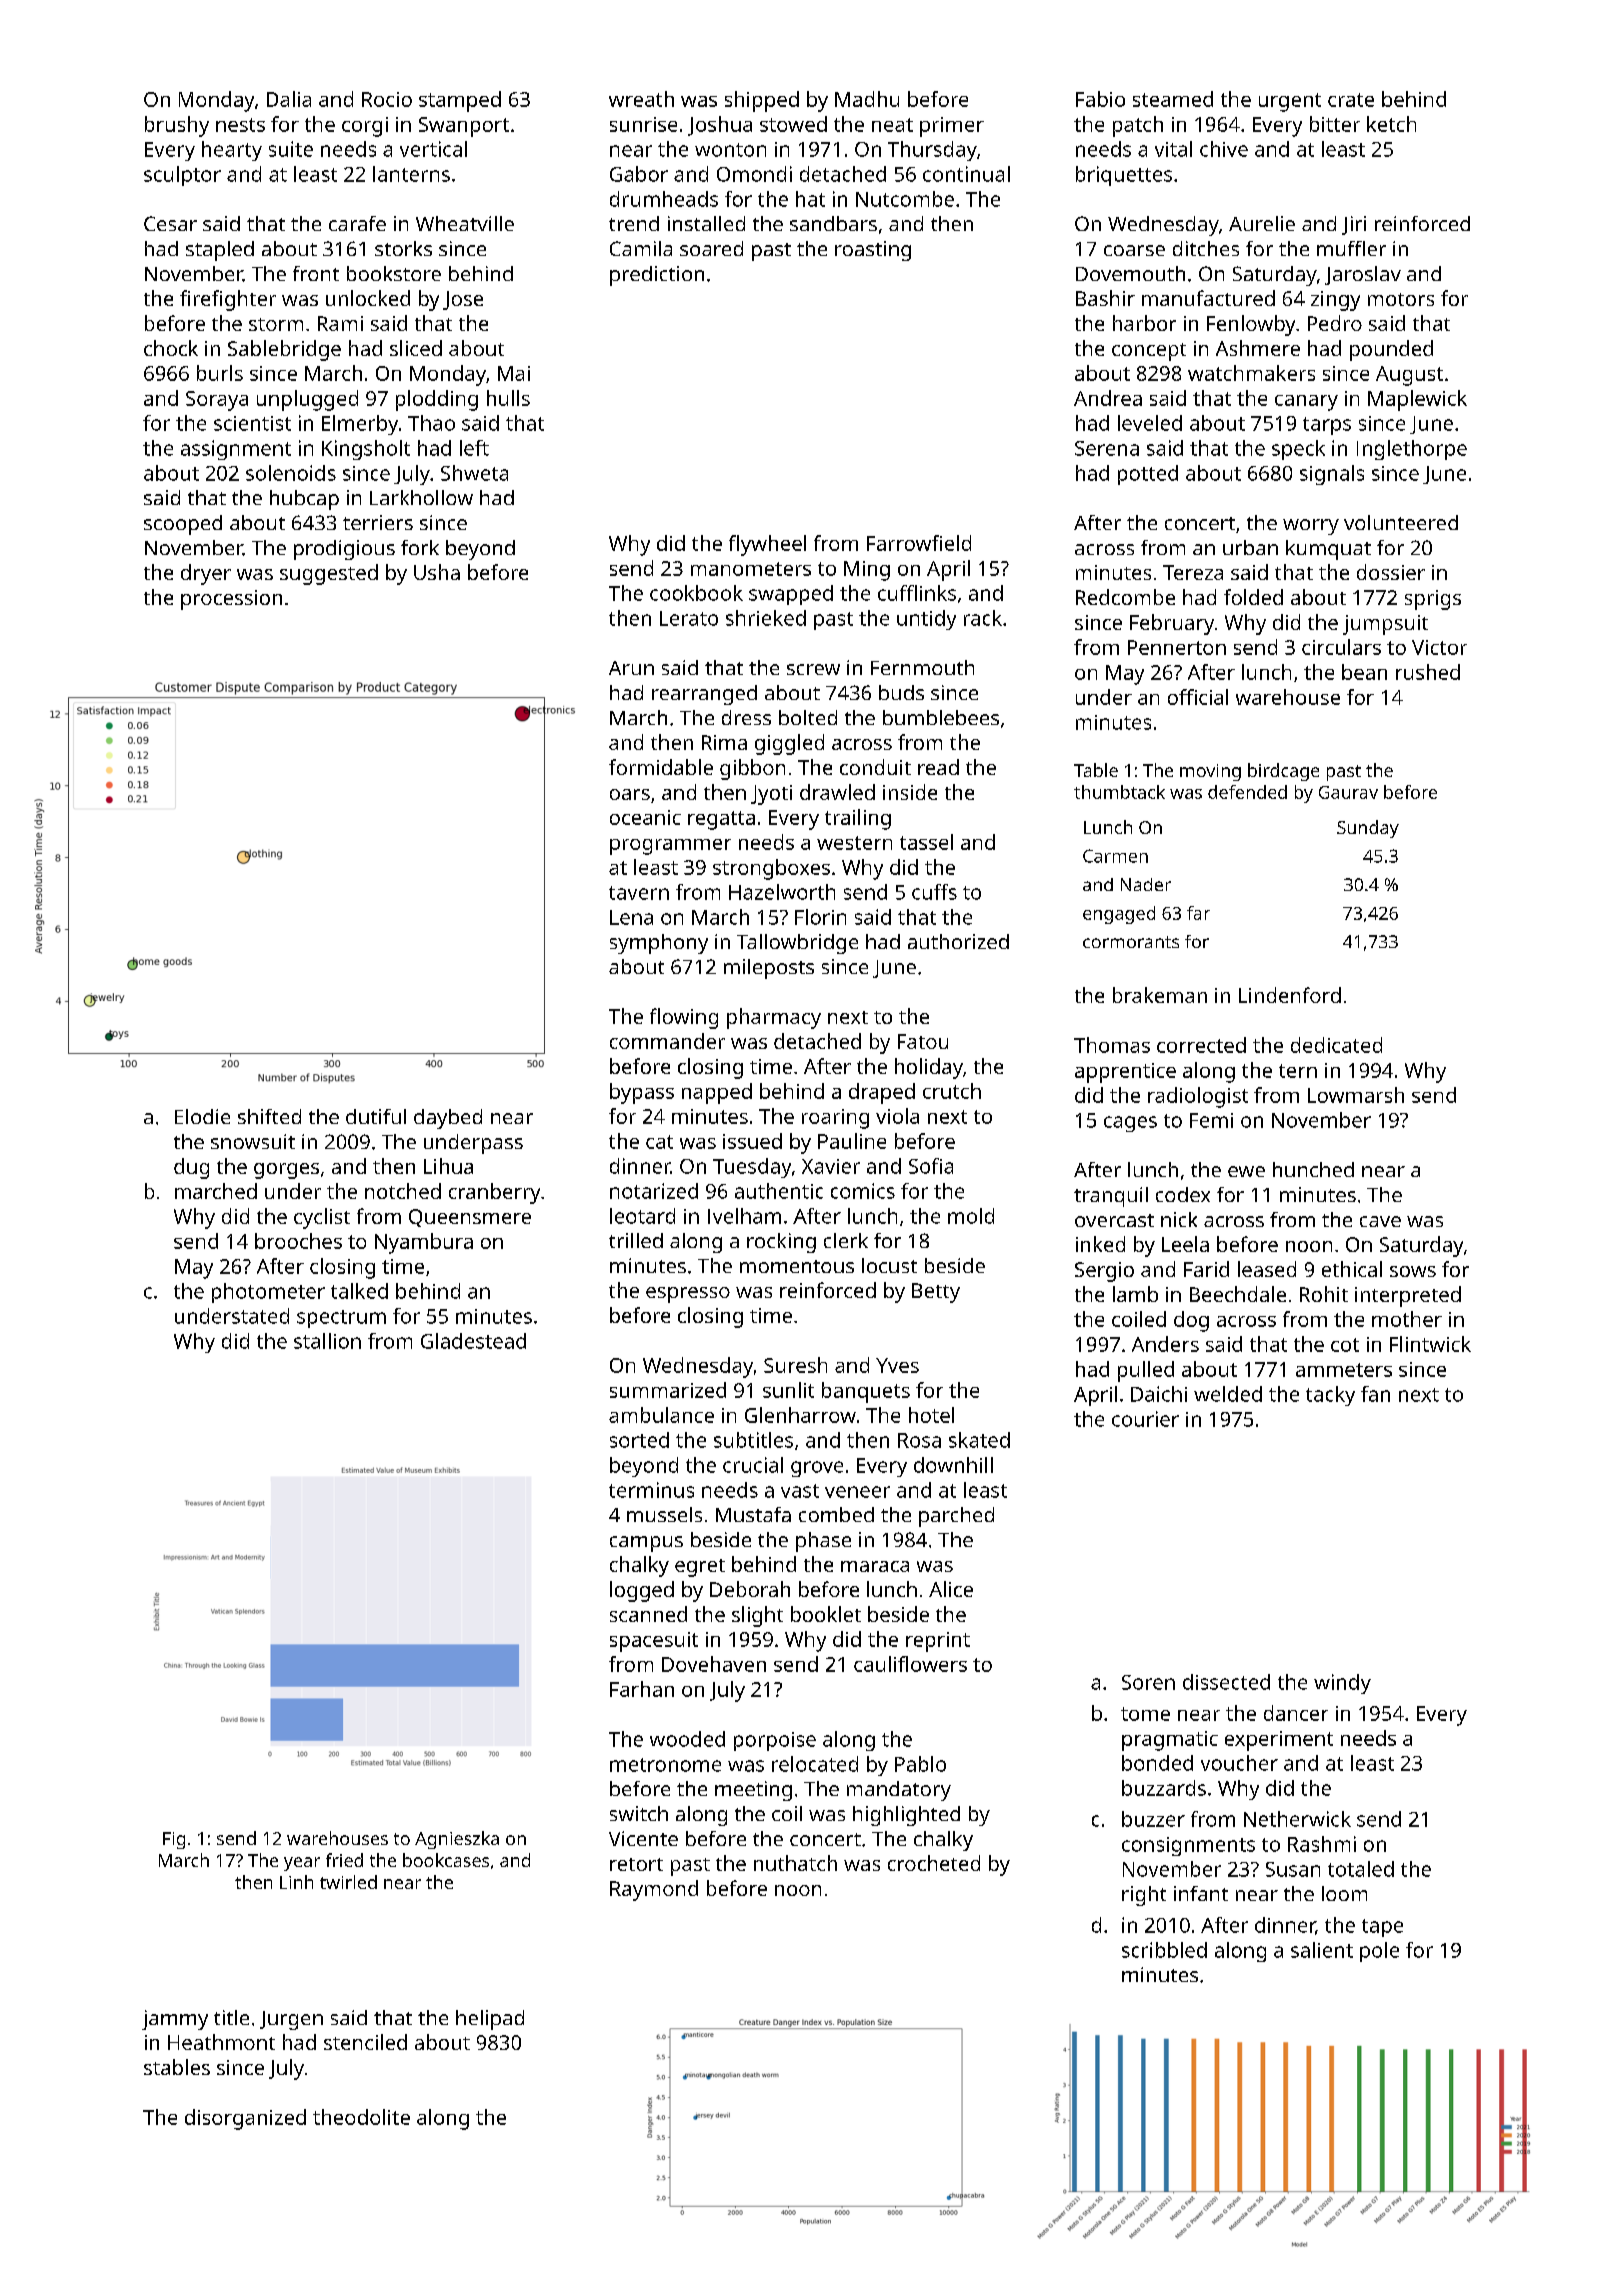 This page has width=1620, height=2292. Describe the element at coordinates (1379, 1952) in the page. I see `pole` at that location.
